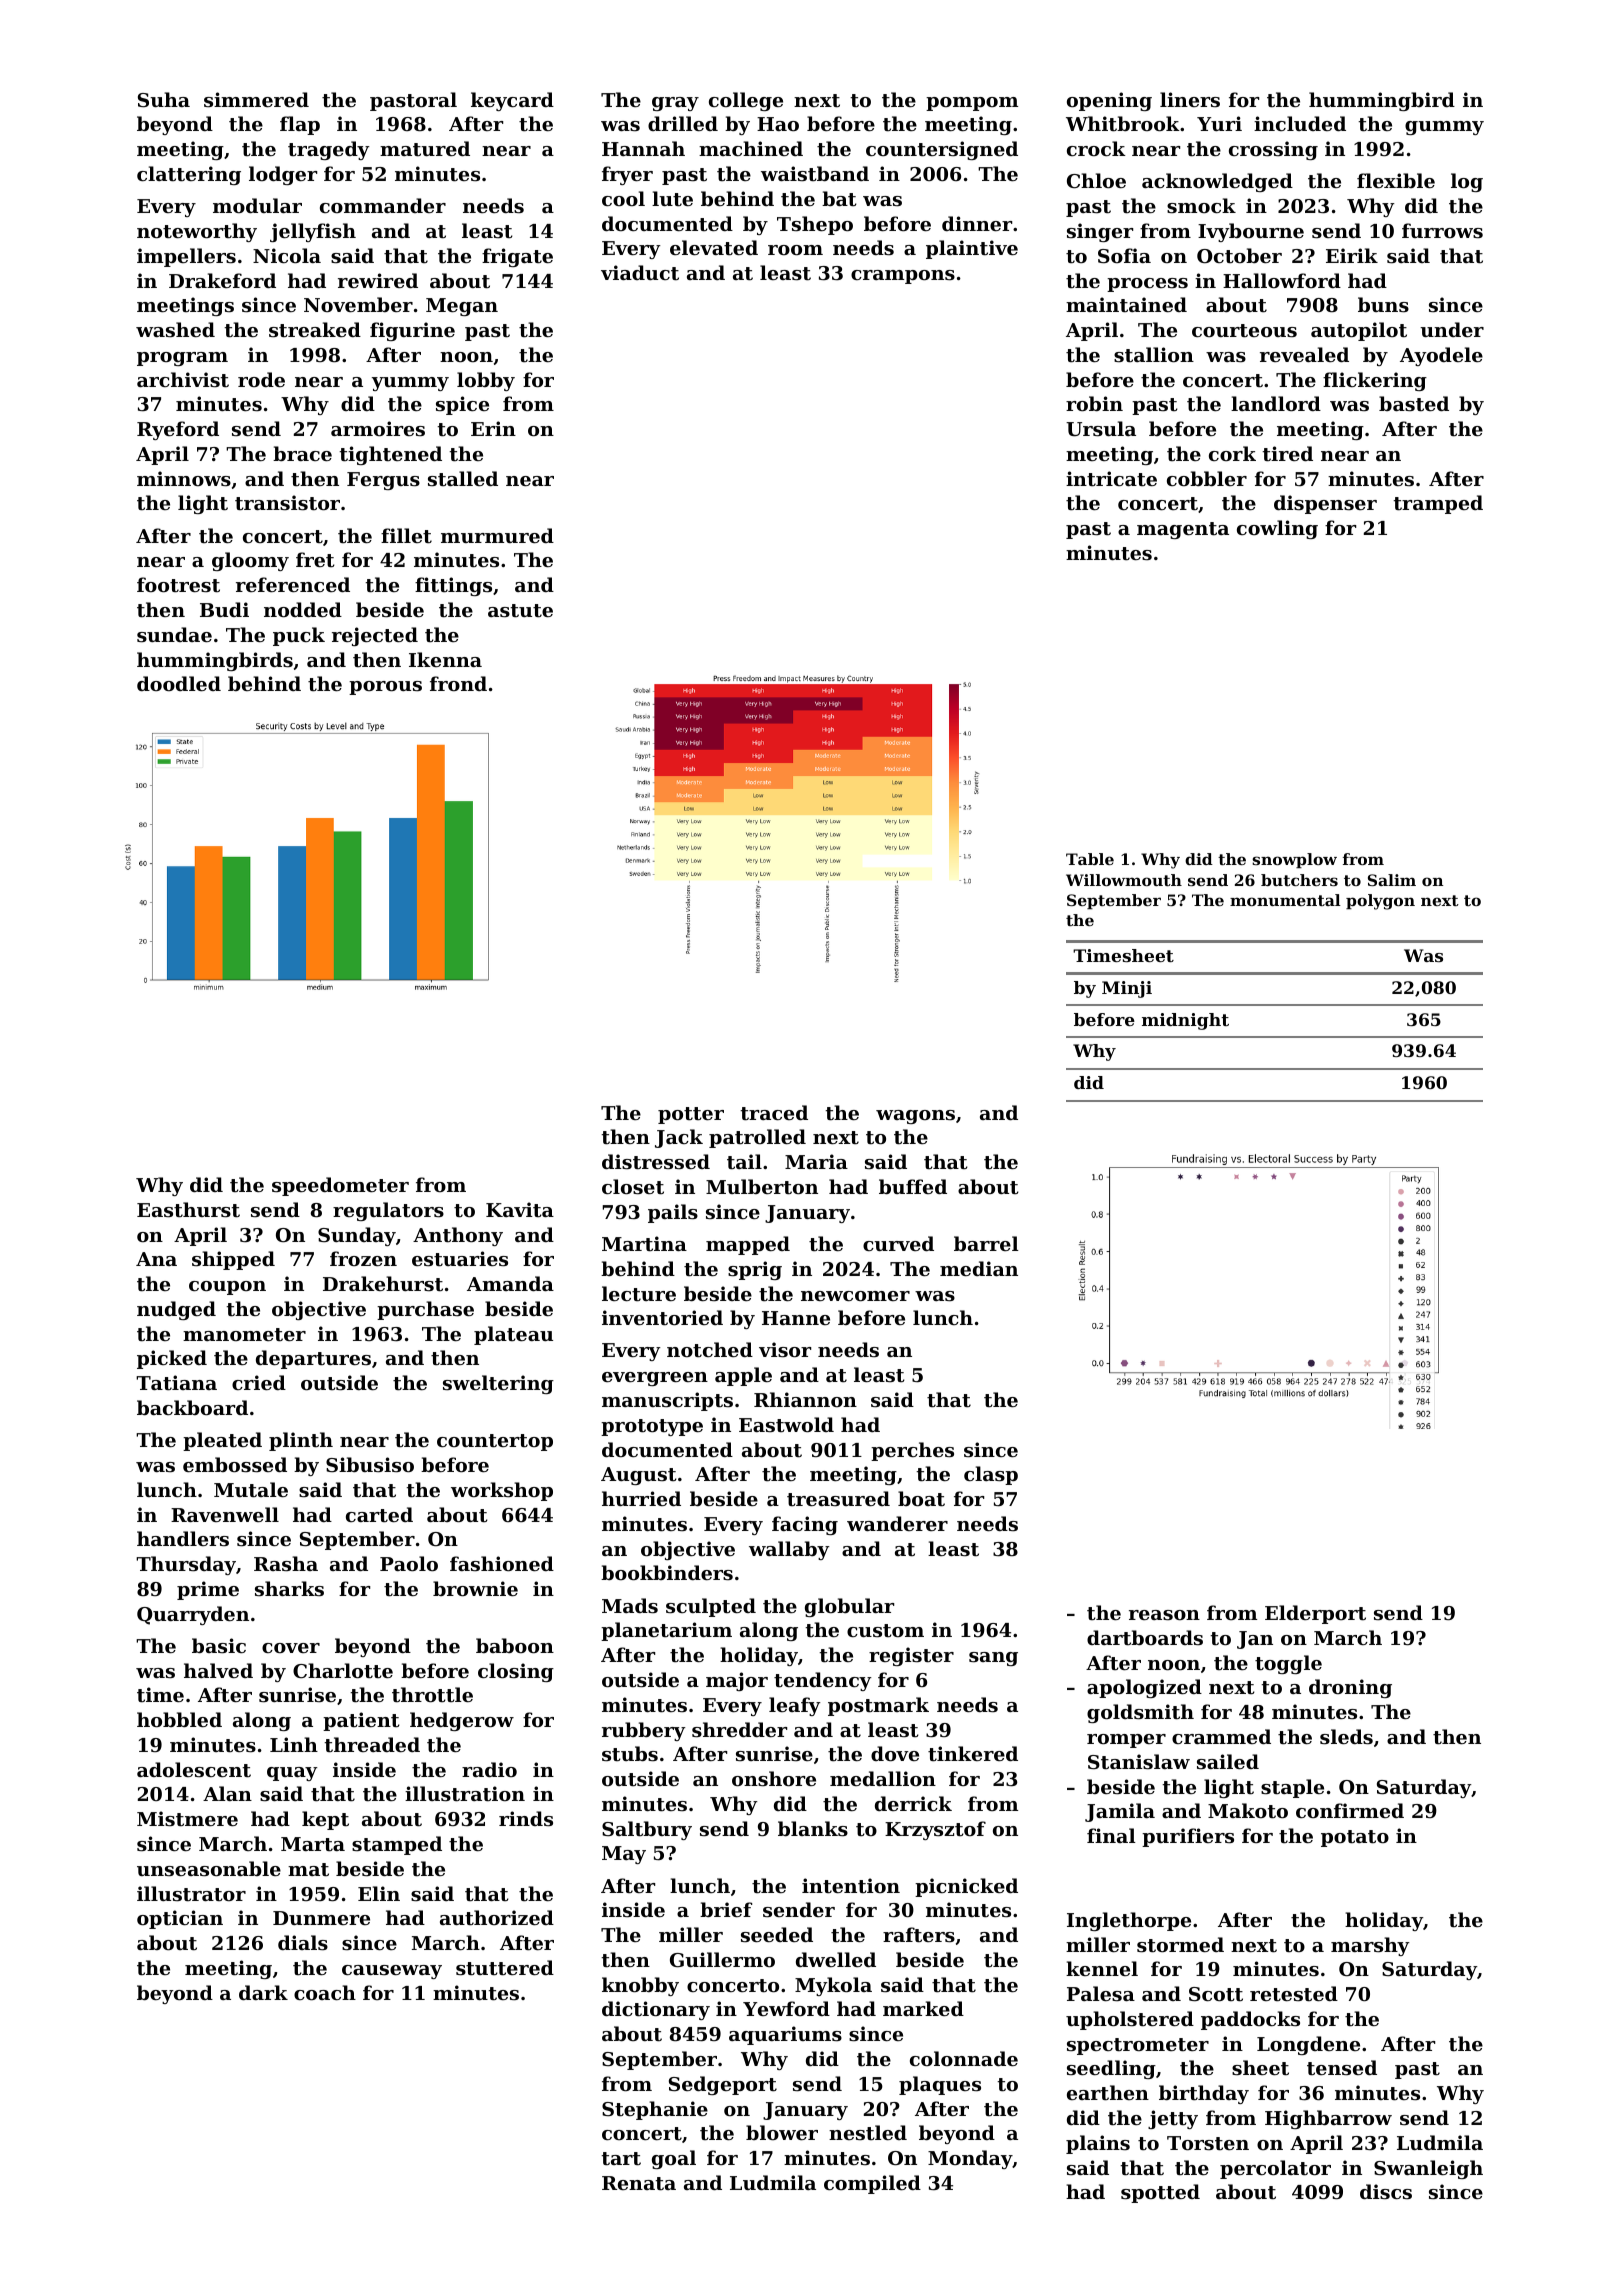  Describe the element at coordinates (940, 2085) in the screenshot. I see `plaques` at that location.
